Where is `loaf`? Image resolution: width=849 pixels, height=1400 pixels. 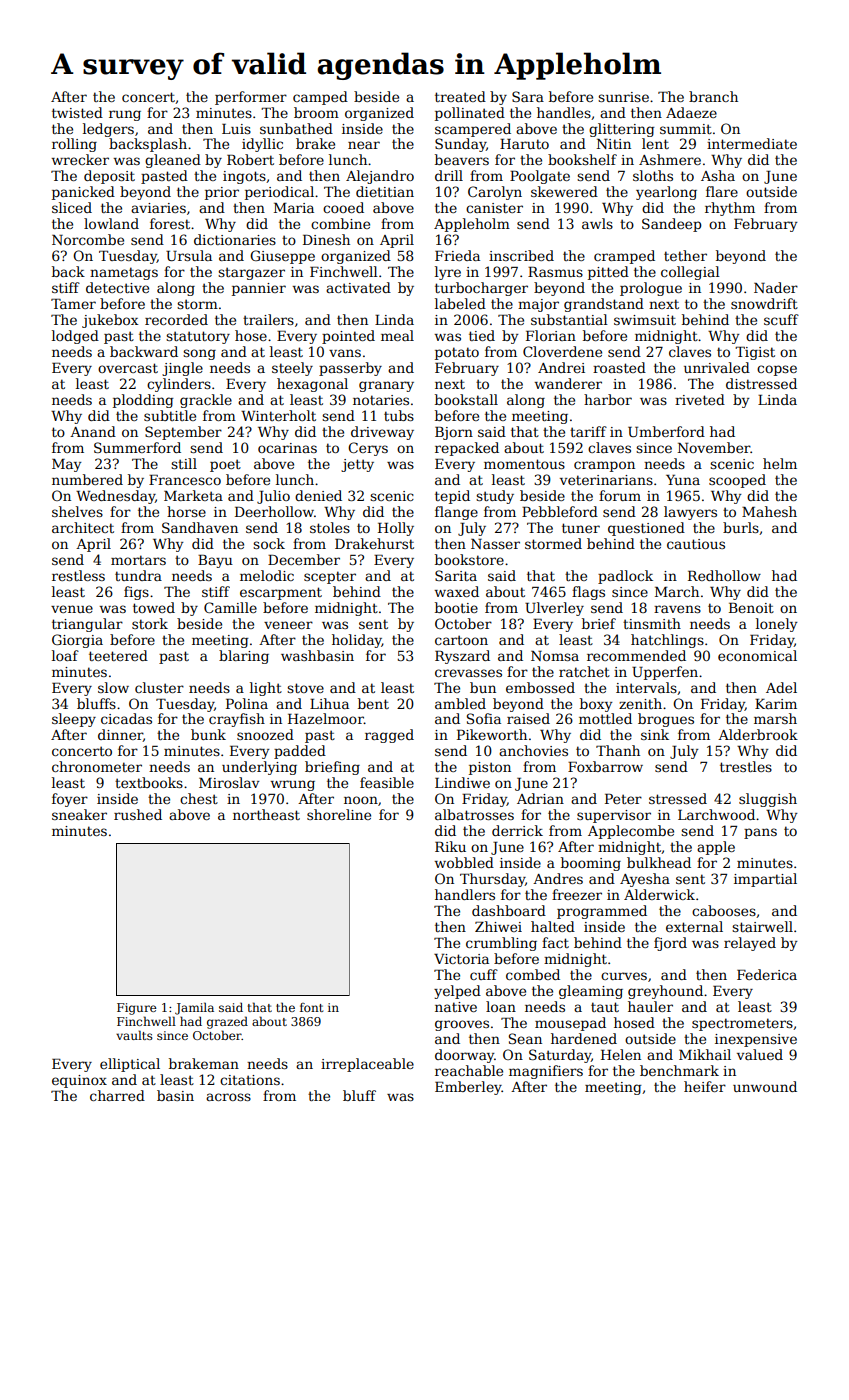
loaf is located at coordinates (65, 655).
